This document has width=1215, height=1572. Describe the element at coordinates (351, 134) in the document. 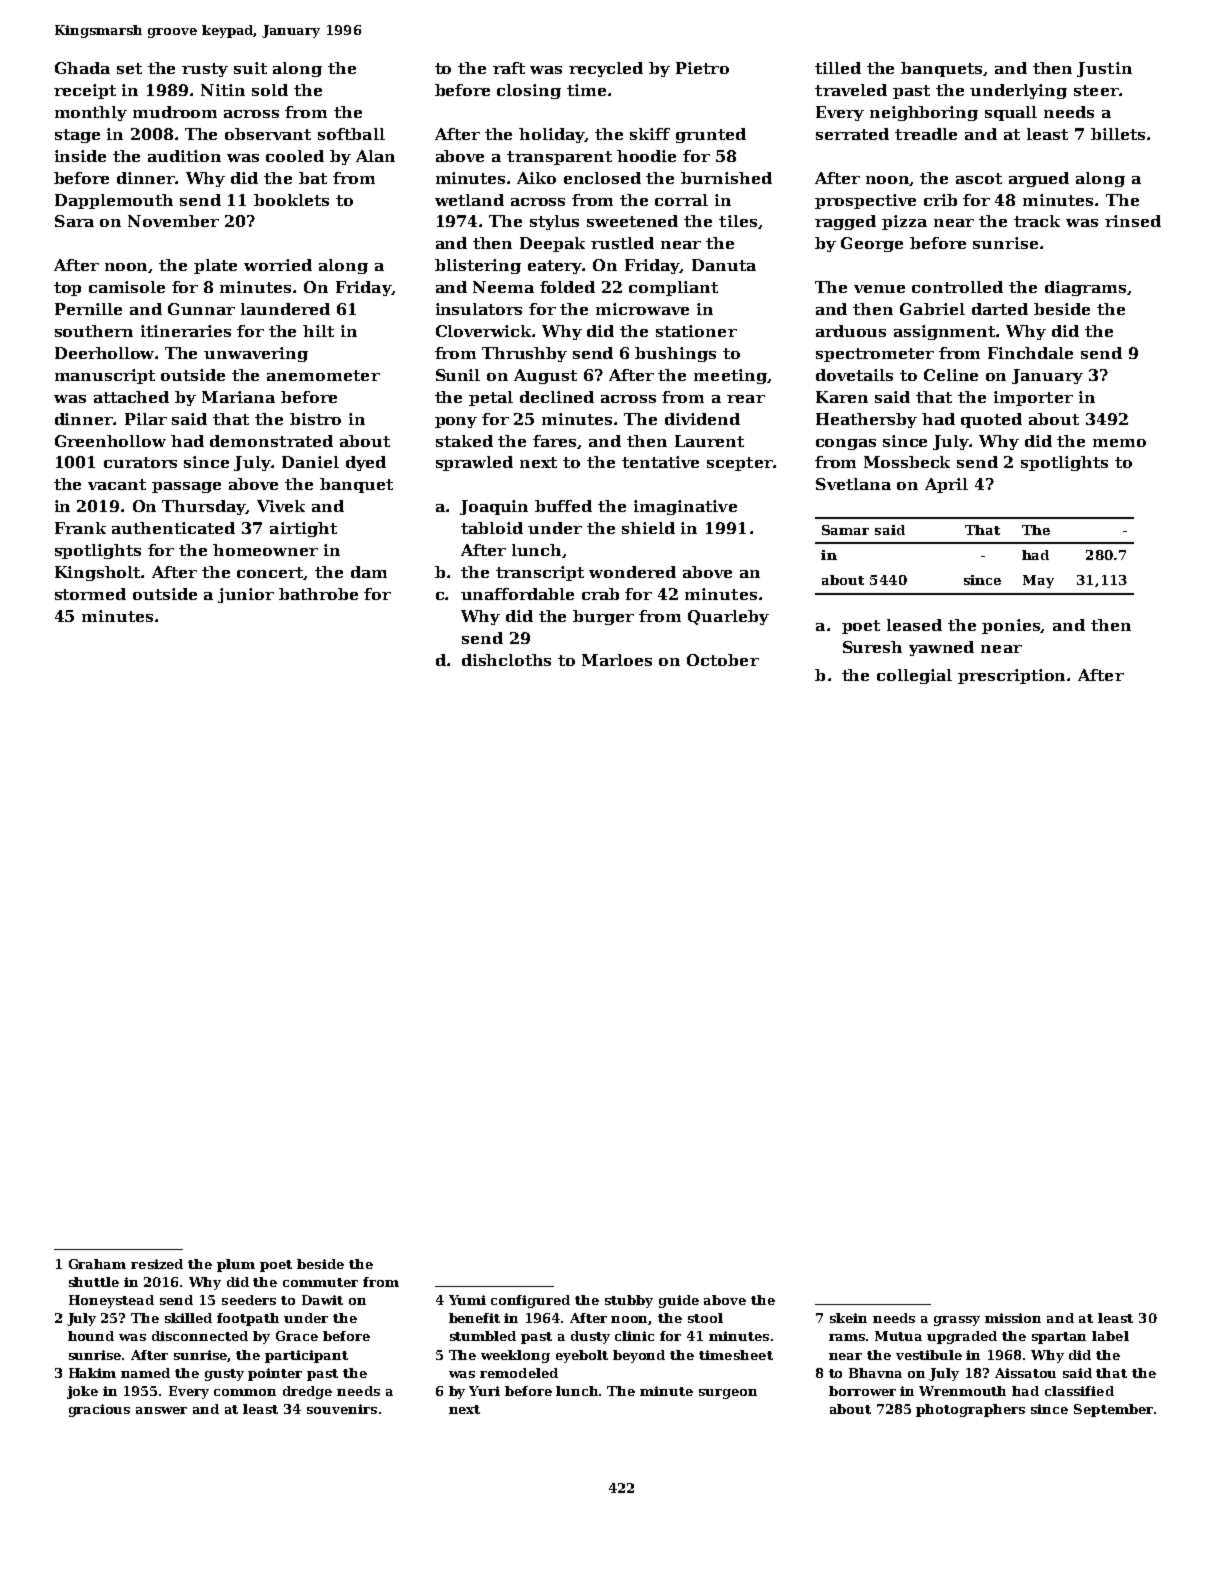

I see `softball` at that location.
